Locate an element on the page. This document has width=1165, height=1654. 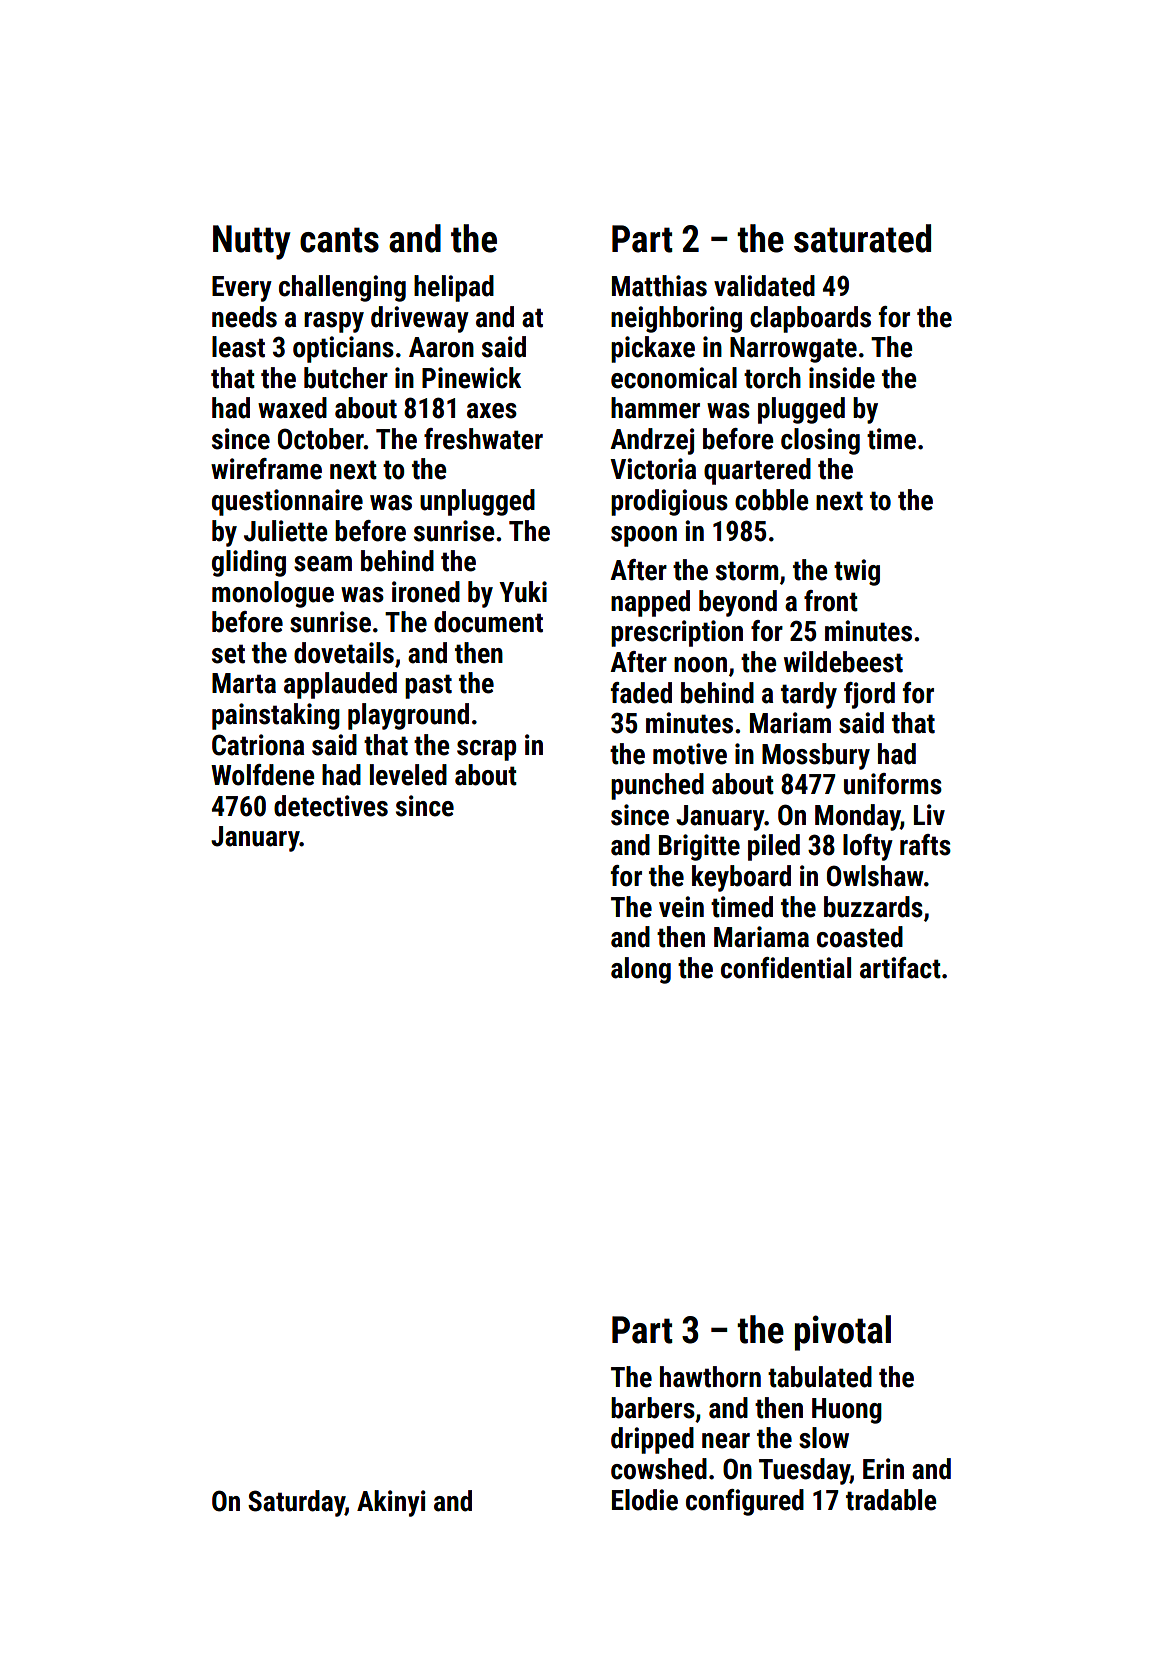
helipad is located at coordinates (454, 288).
